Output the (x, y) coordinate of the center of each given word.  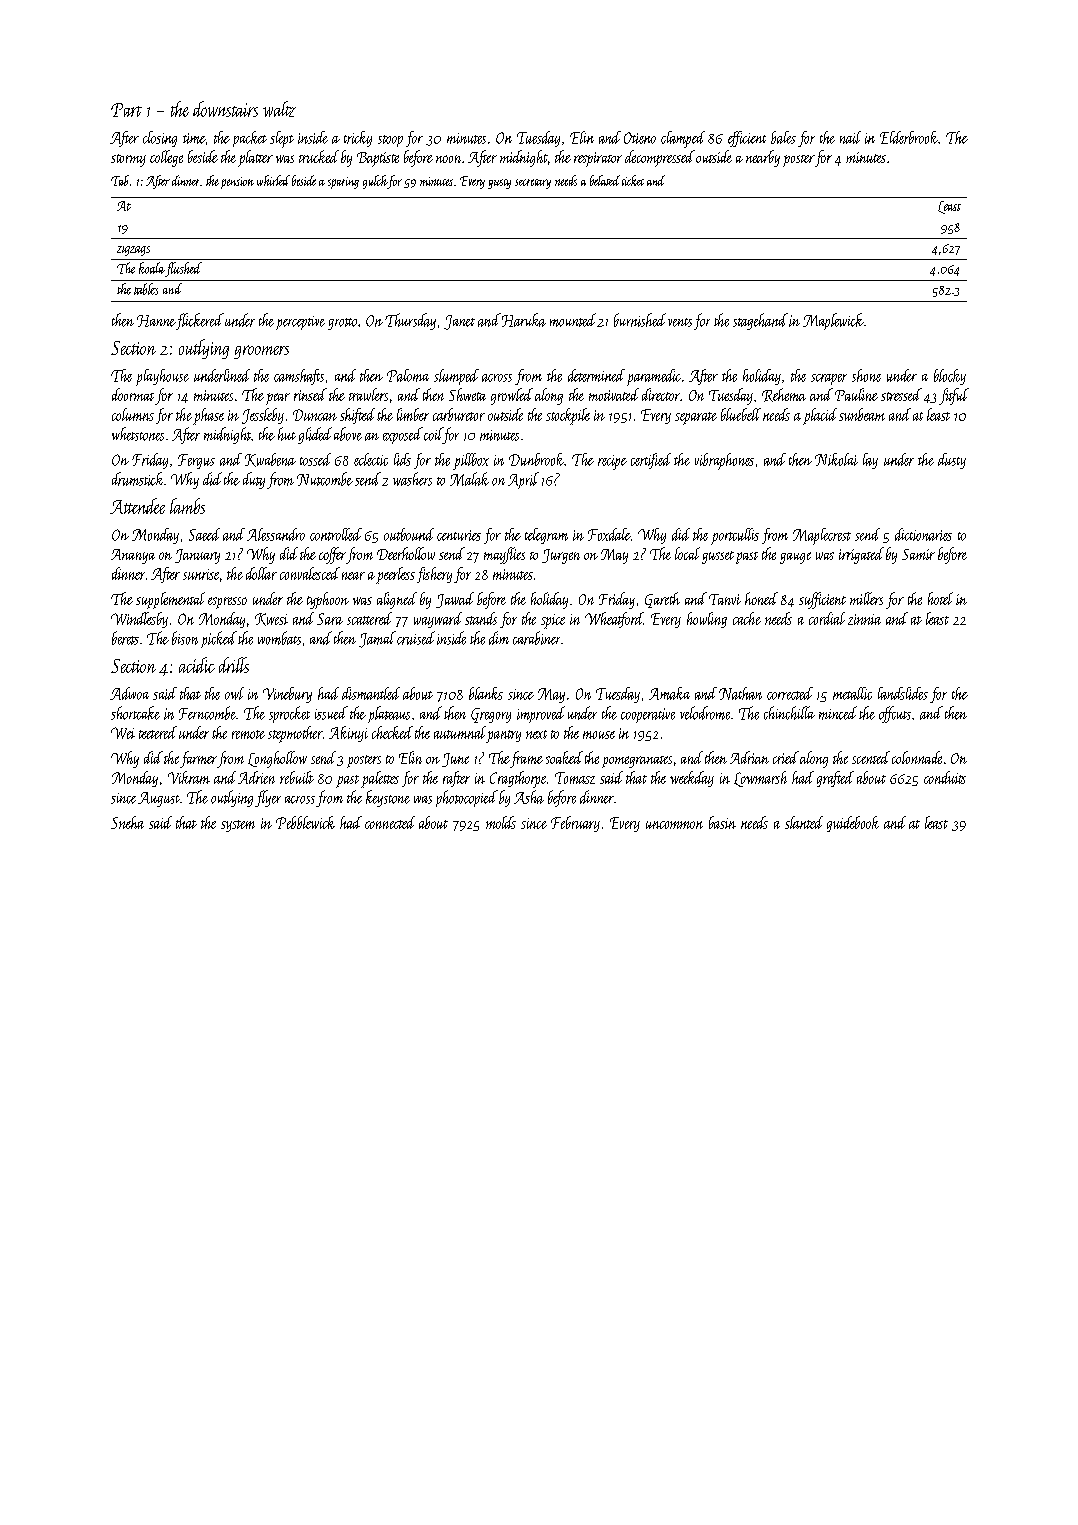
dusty (952, 461)
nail (850, 137)
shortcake (135, 713)
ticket (633, 180)
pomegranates (637, 762)
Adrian (749, 757)
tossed (315, 459)
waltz (279, 109)
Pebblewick (305, 822)
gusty (499, 184)
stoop (390, 141)
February (575, 824)
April (523, 480)
